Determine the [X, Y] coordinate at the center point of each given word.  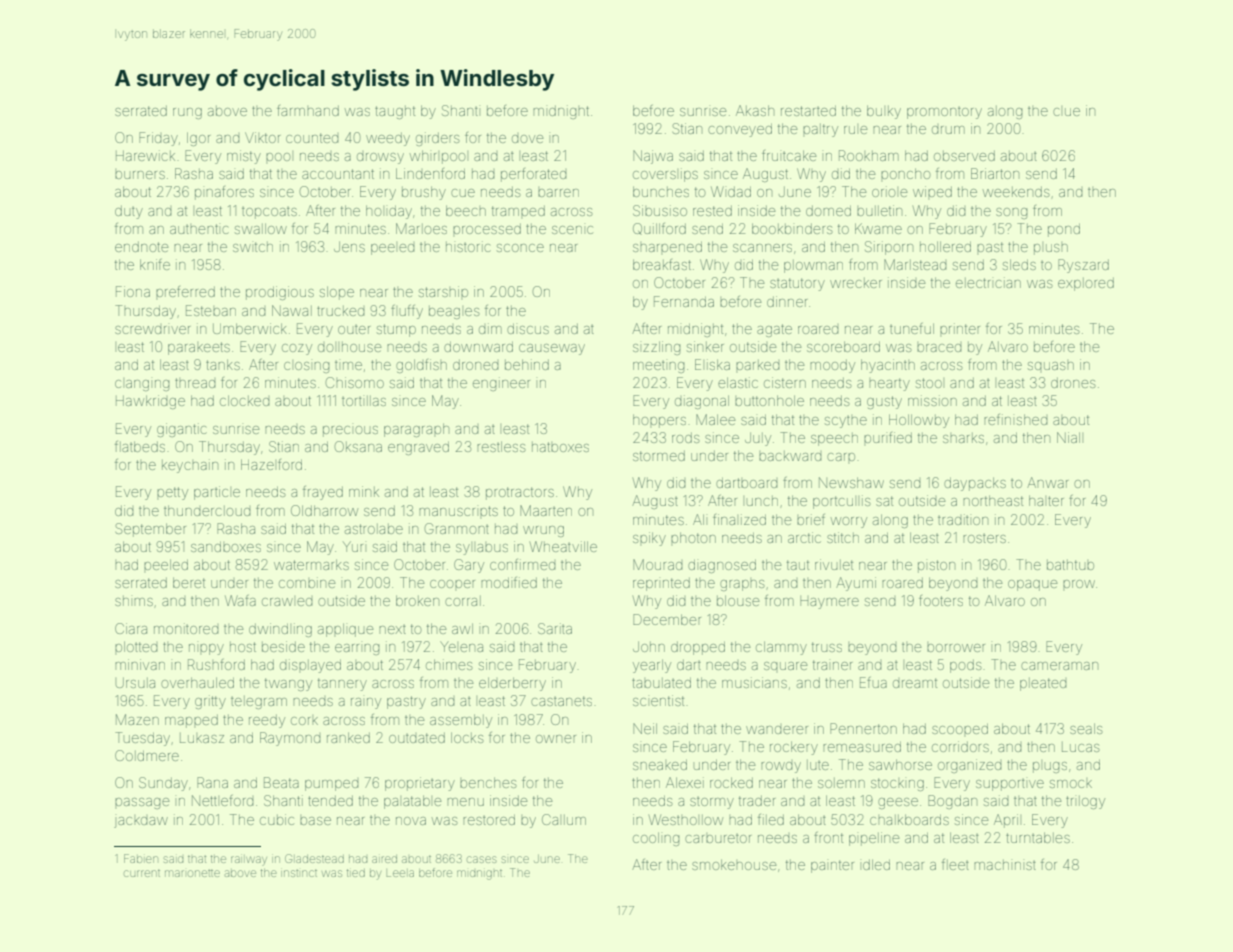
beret [189, 583]
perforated [533, 175]
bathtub [1070, 565]
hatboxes [560, 447]
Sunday [163, 784]
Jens [349, 247]
